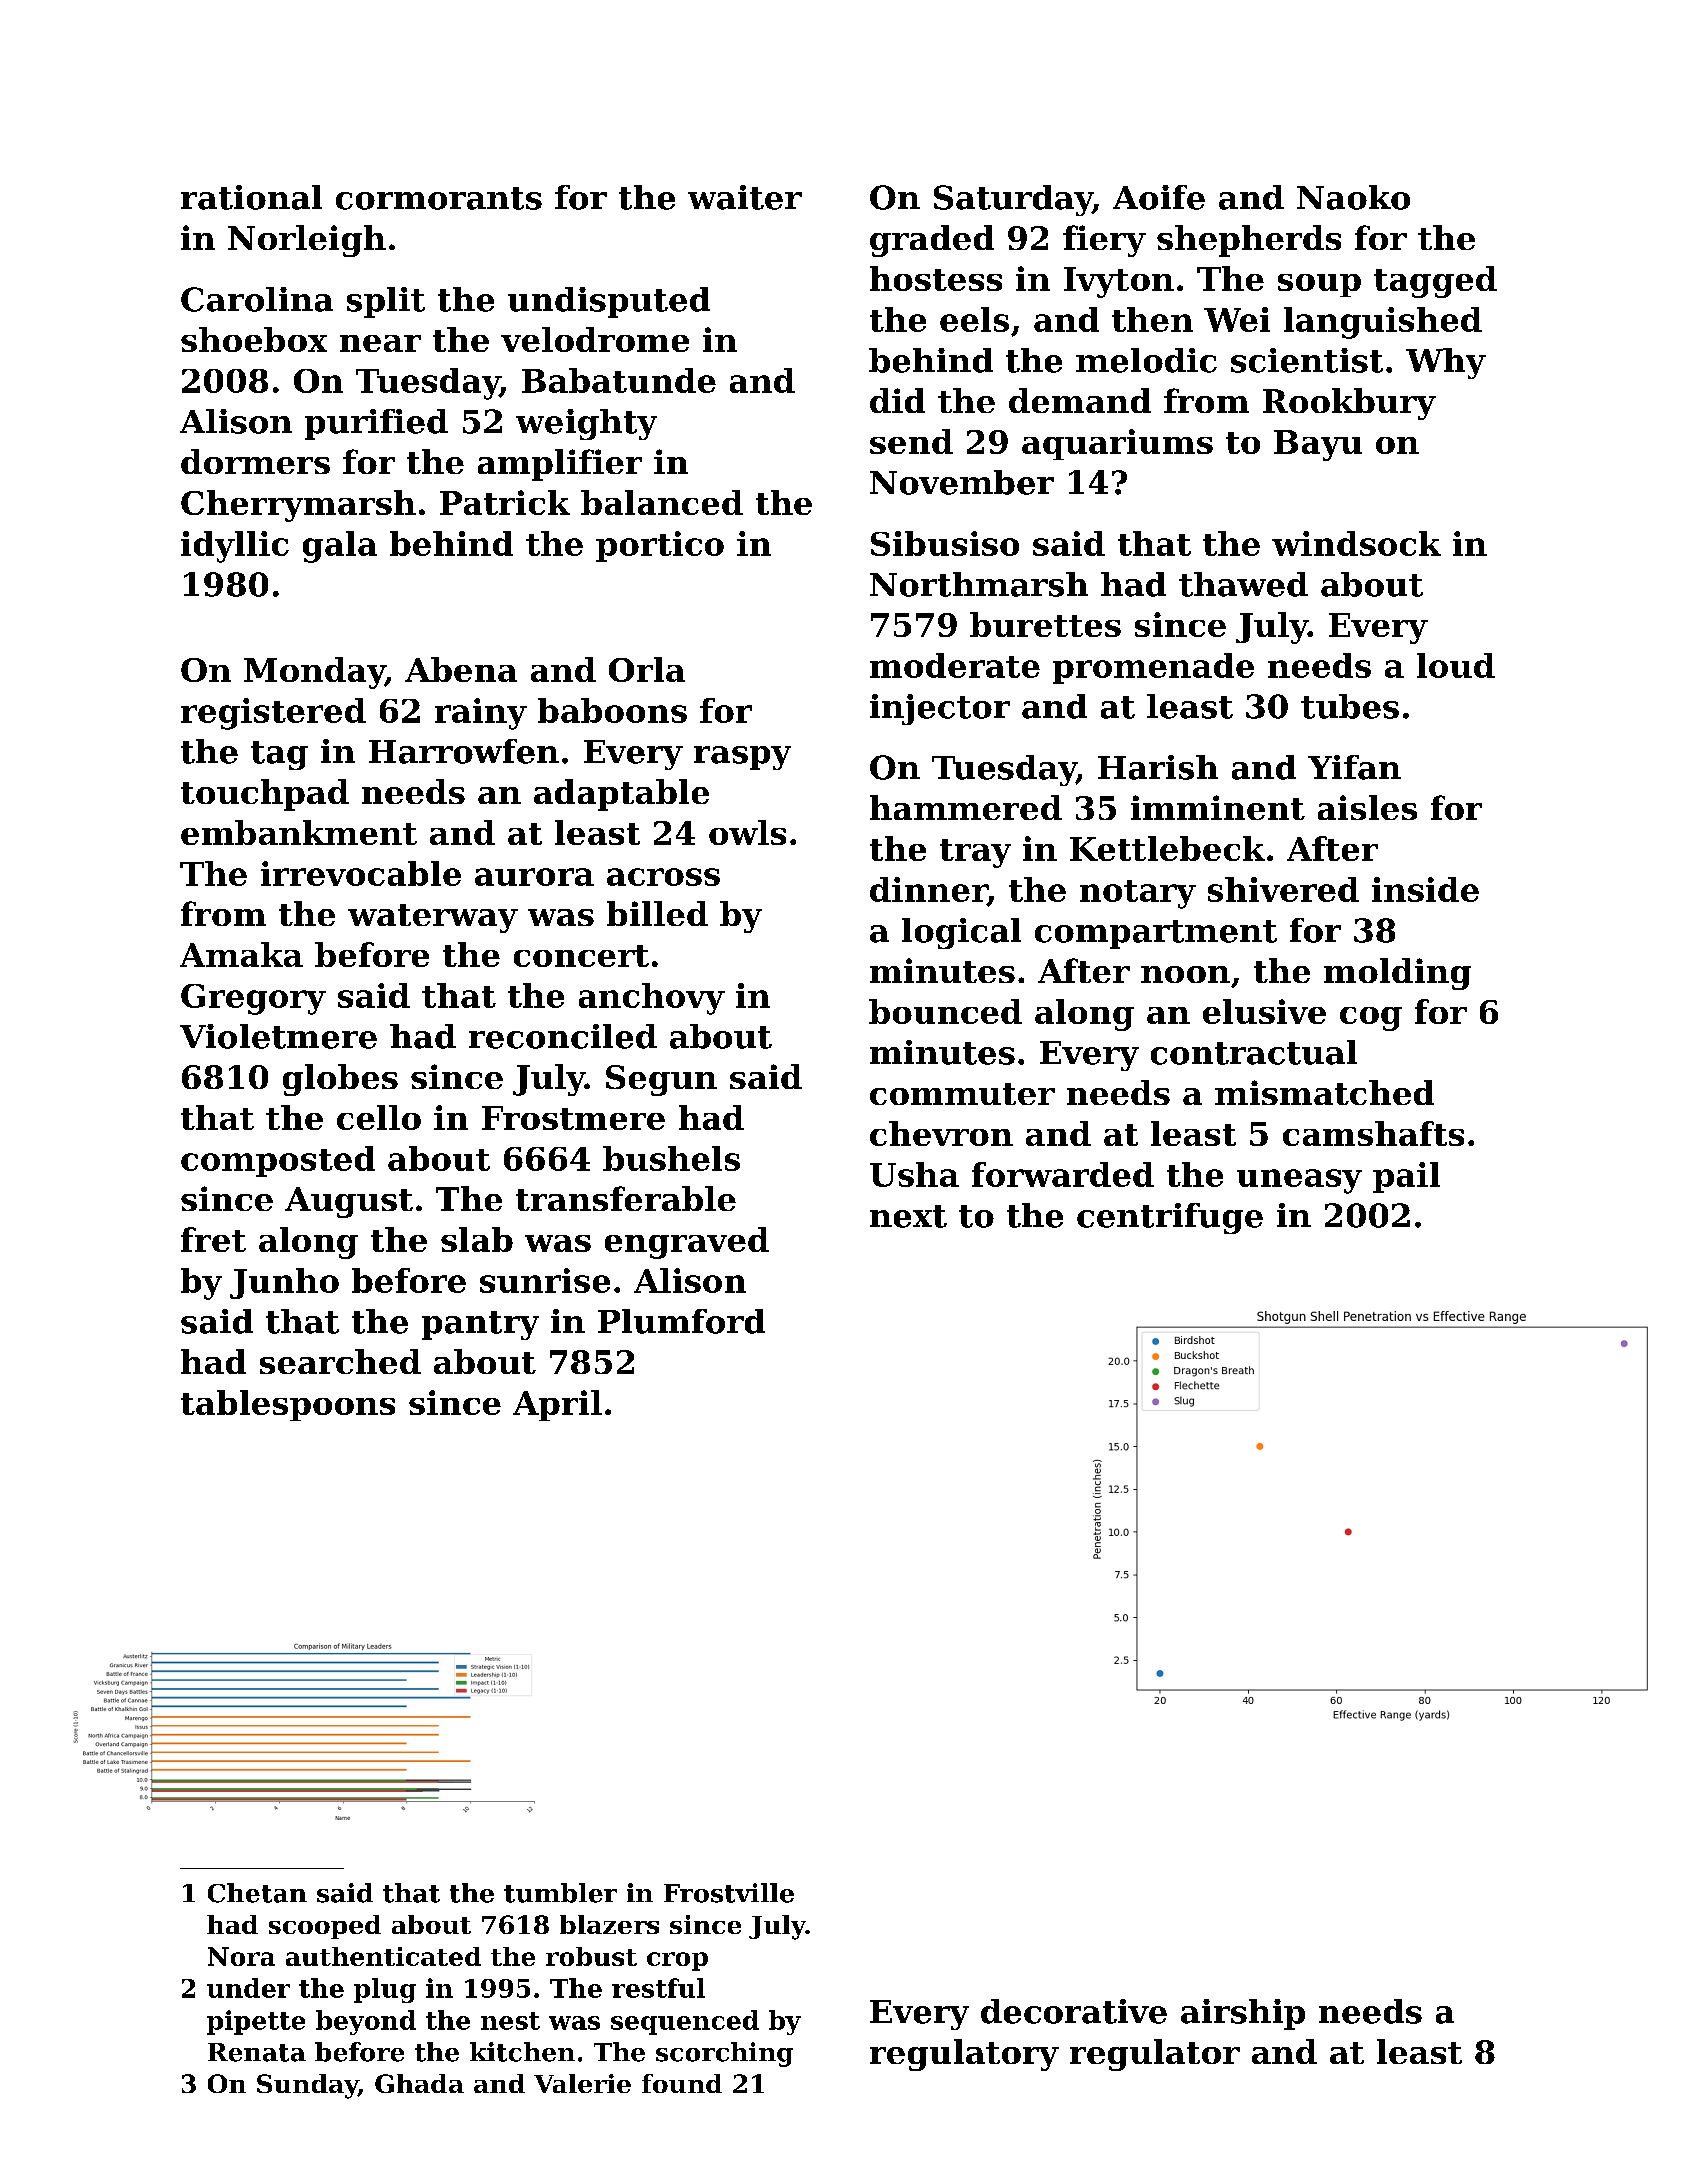 The width and height of the screenshot is (1683, 2178). What do you see at coordinates (1063, 1174) in the screenshot?
I see `forwarded` at bounding box center [1063, 1174].
